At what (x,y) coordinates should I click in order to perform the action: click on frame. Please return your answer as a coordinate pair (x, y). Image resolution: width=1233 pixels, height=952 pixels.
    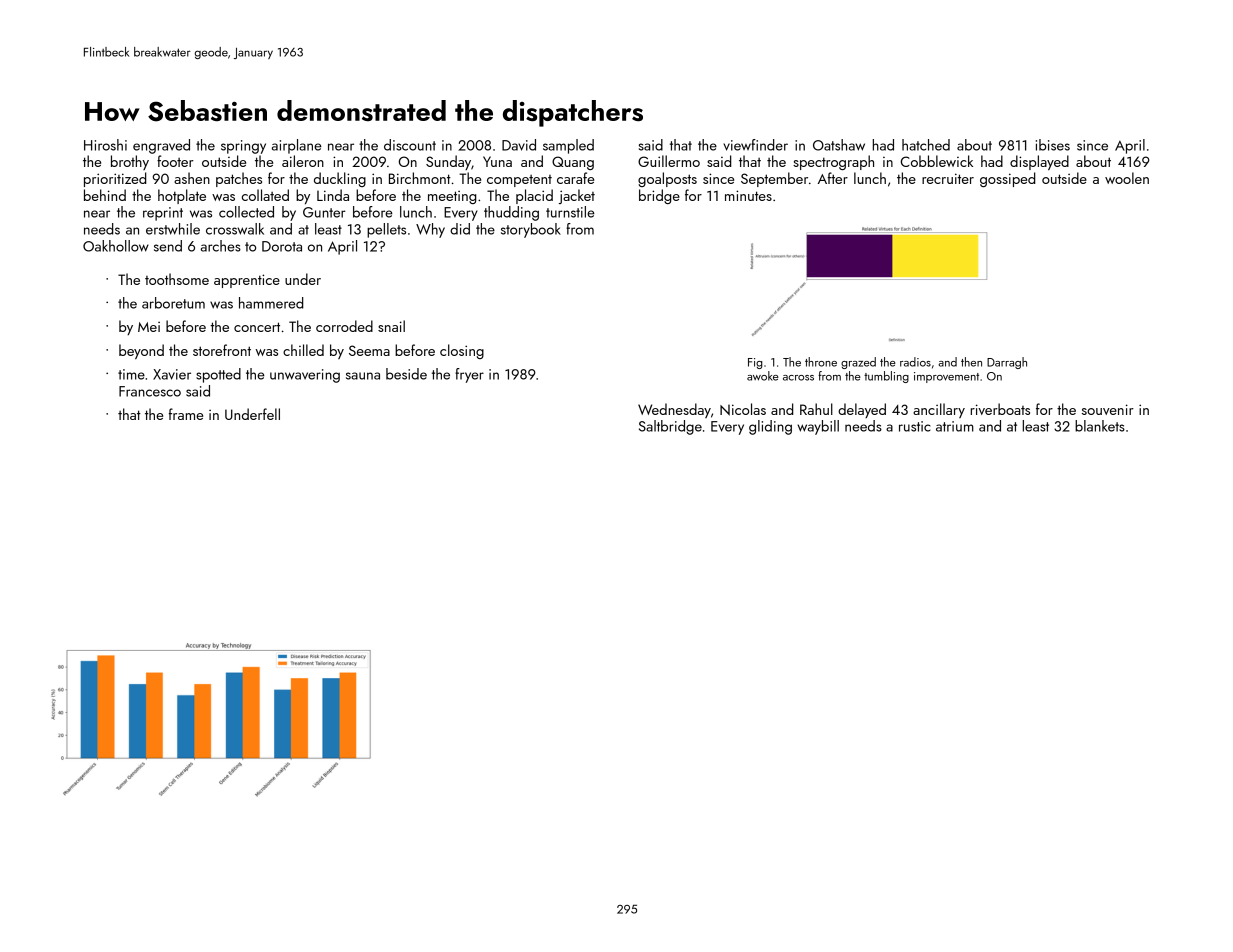
    Looking at the image, I should click on (186, 414).
